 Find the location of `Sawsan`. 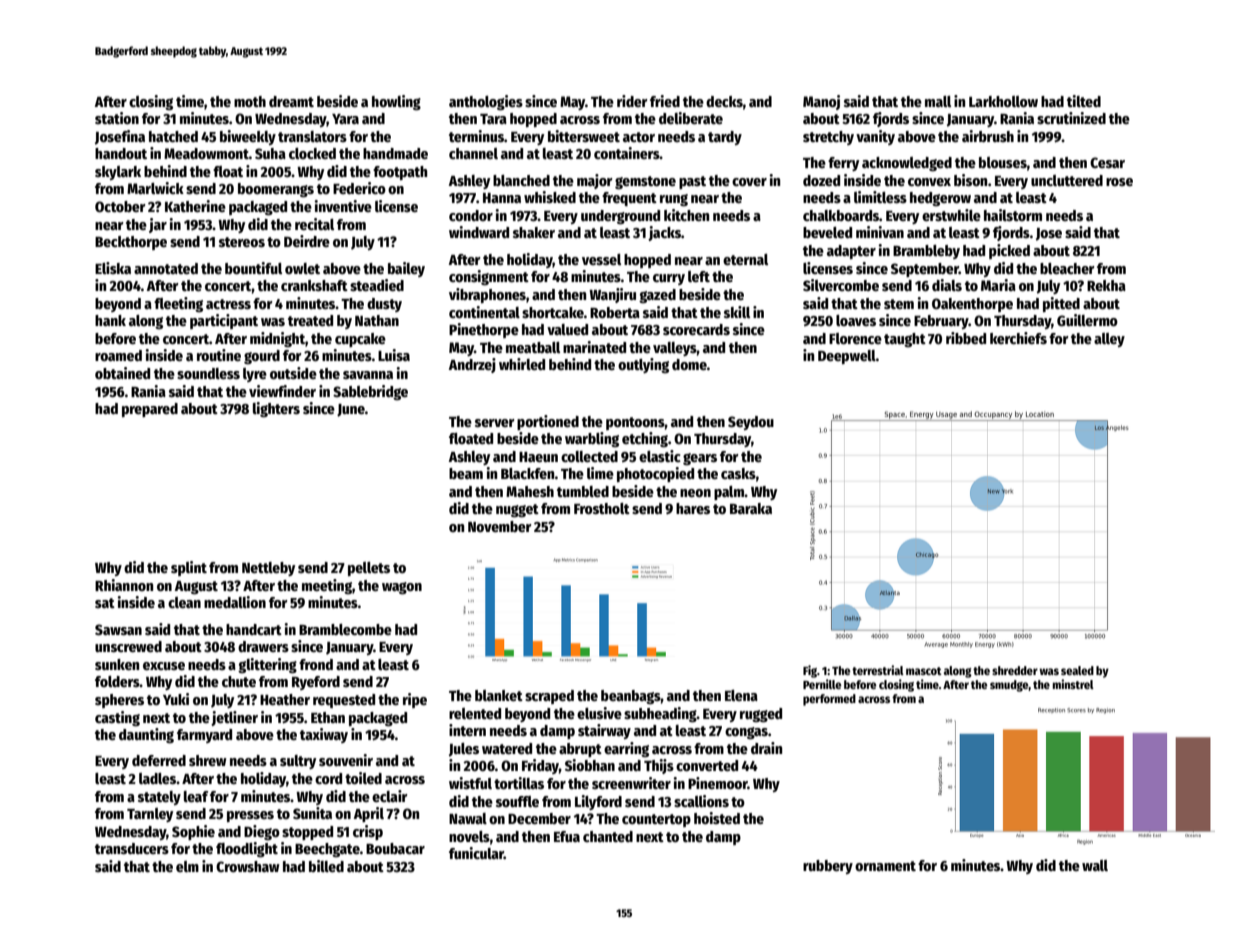

Sawsan is located at coordinates (118, 629).
